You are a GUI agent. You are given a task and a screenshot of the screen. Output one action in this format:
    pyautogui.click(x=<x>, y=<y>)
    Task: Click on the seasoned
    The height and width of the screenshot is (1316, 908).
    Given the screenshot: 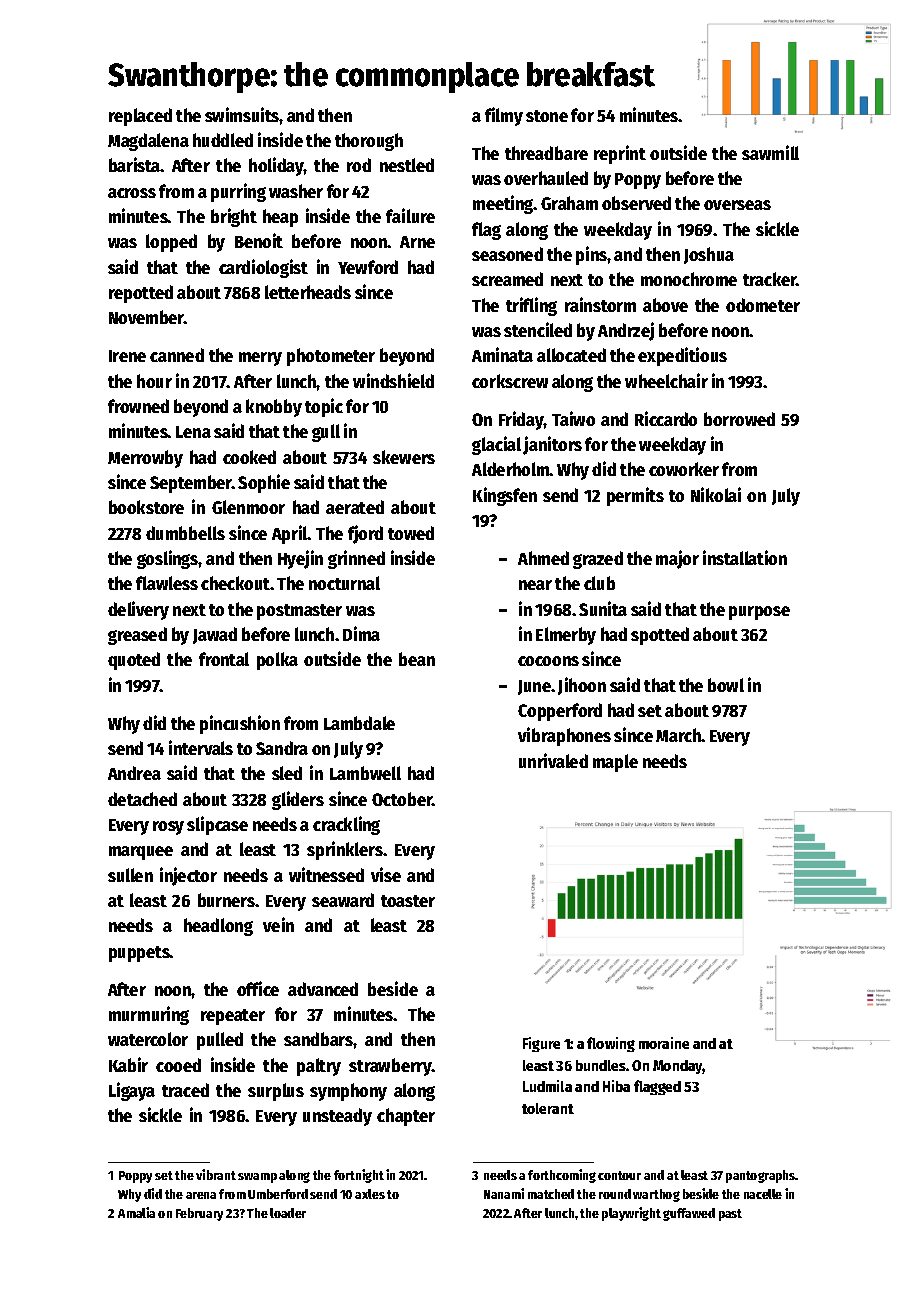 What is the action you would take?
    pyautogui.click(x=507, y=254)
